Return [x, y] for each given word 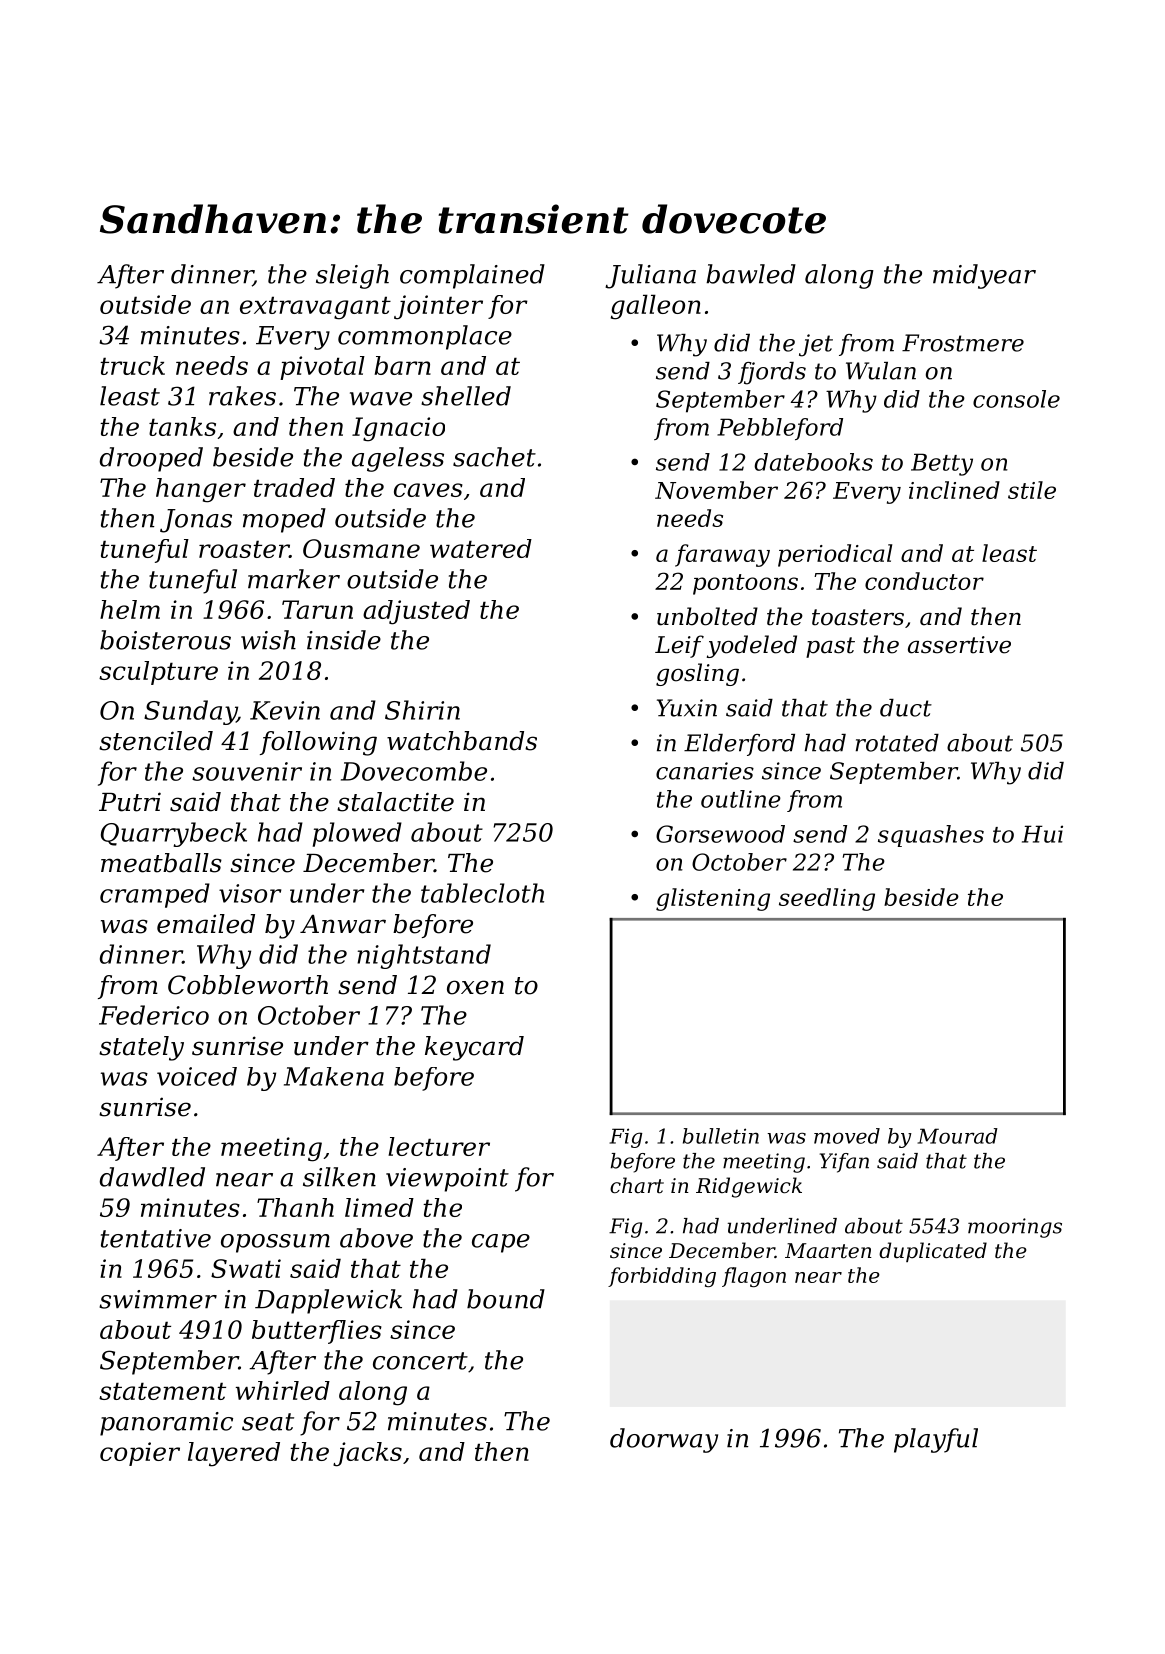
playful [936, 1440]
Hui [1042, 834]
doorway [664, 1440]
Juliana [650, 276]
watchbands [462, 741]
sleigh [352, 276]
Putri [130, 802]
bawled [751, 274]
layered [234, 1454]
